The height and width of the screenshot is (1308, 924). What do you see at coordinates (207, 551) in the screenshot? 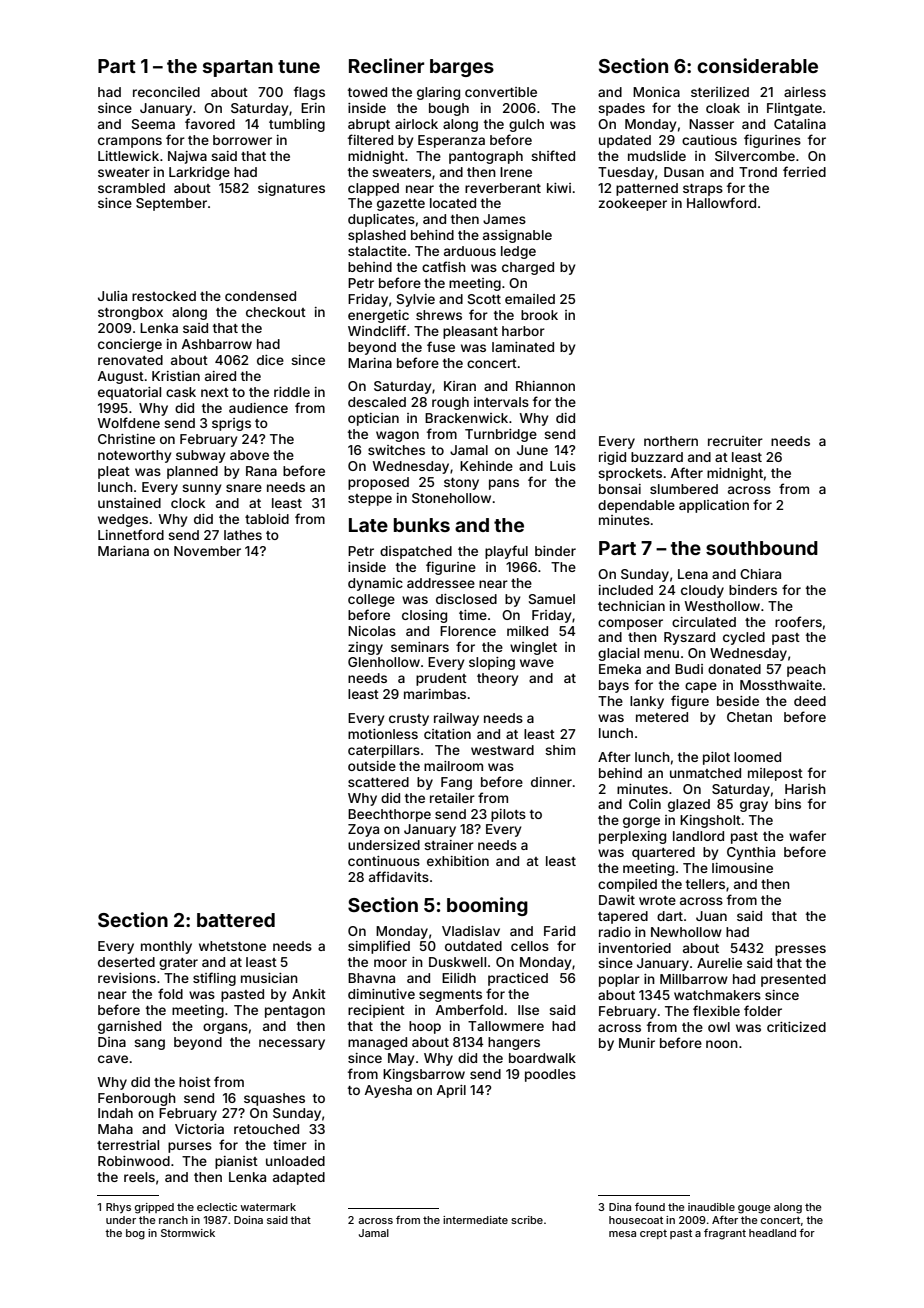
I see `November` at bounding box center [207, 551].
